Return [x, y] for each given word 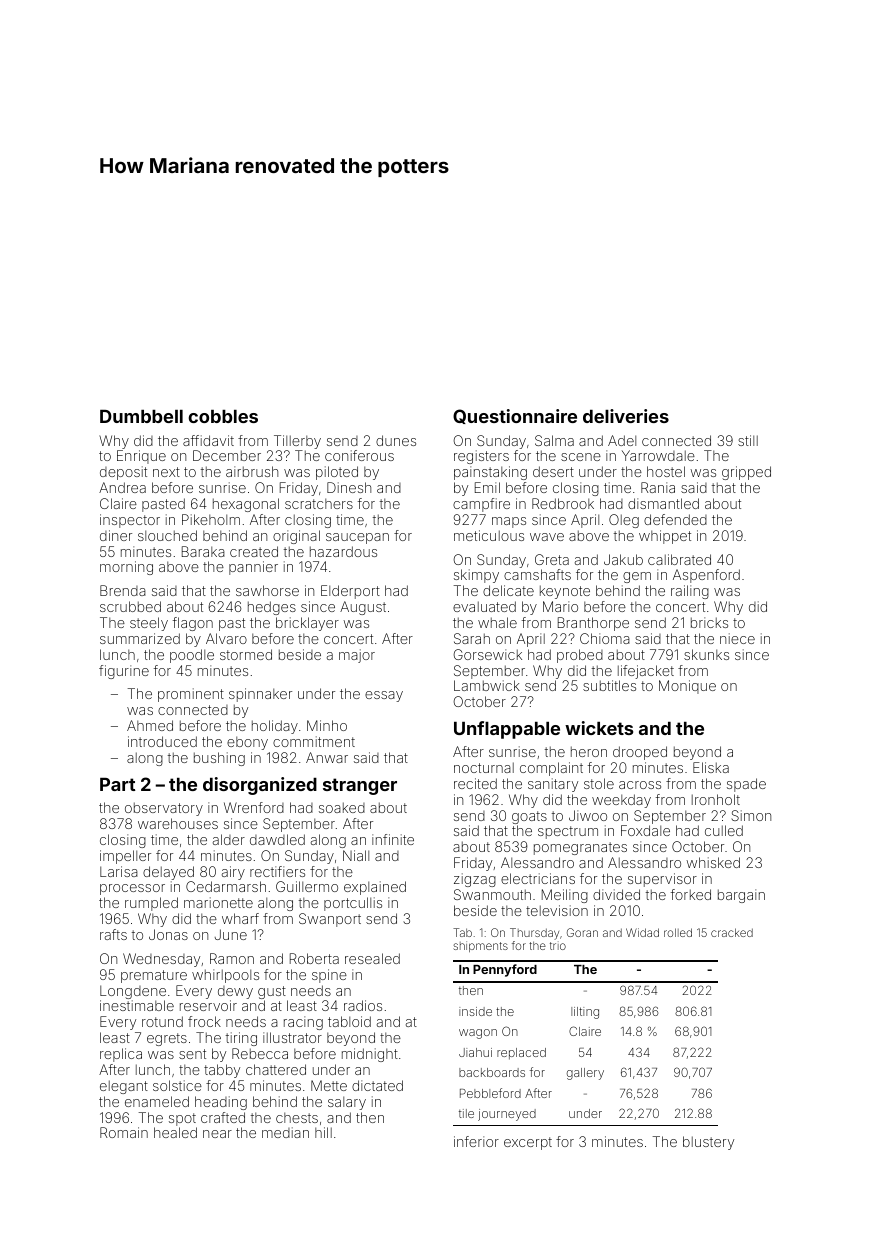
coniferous [359, 455]
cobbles [223, 416]
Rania [658, 487]
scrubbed [130, 606]
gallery [585, 1074]
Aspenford [706, 576]
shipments [481, 946]
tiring [241, 1039]
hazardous [343, 551]
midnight [370, 1055]
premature [154, 976]
